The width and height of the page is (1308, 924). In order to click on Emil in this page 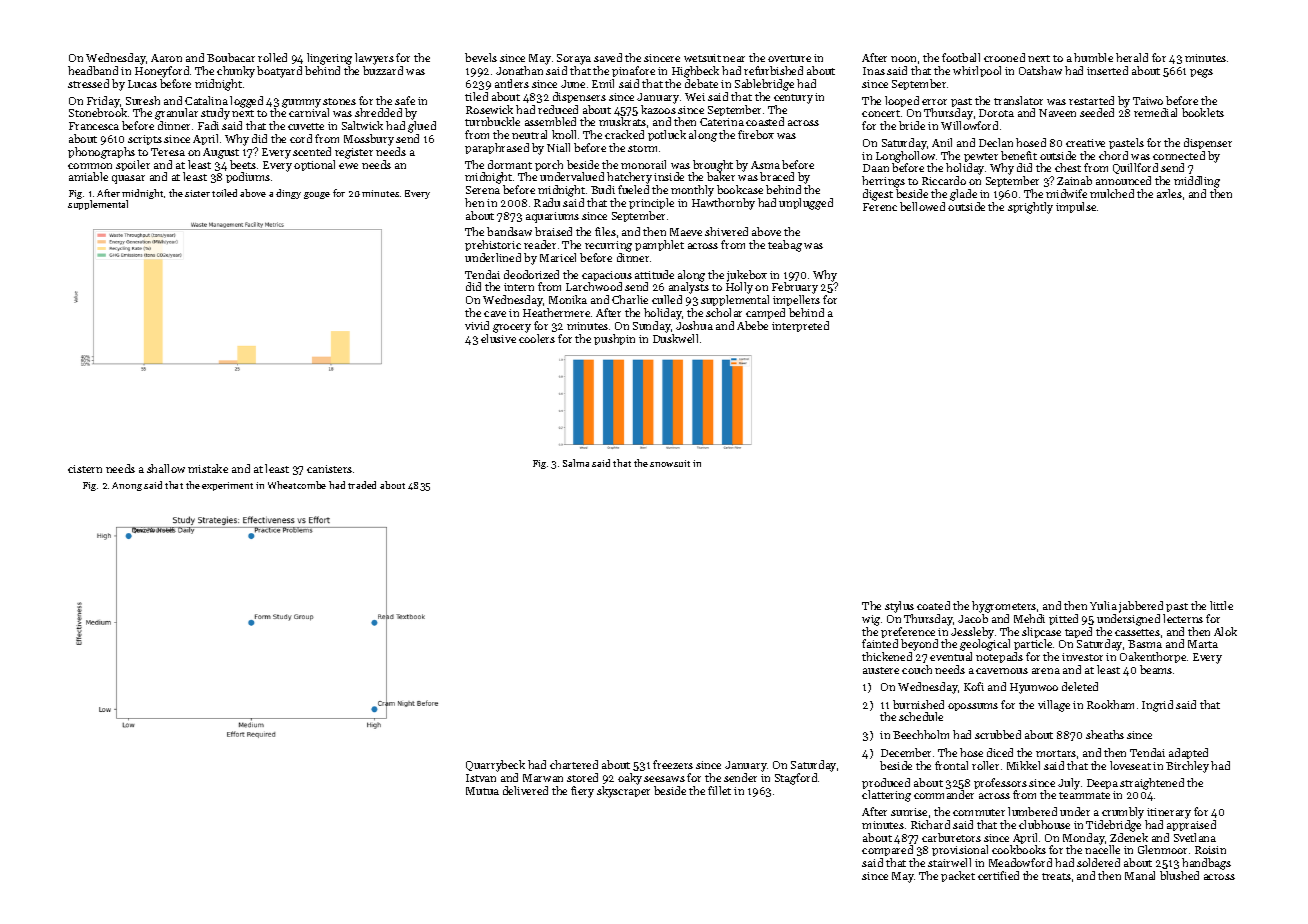, I will do `click(603, 83)`.
